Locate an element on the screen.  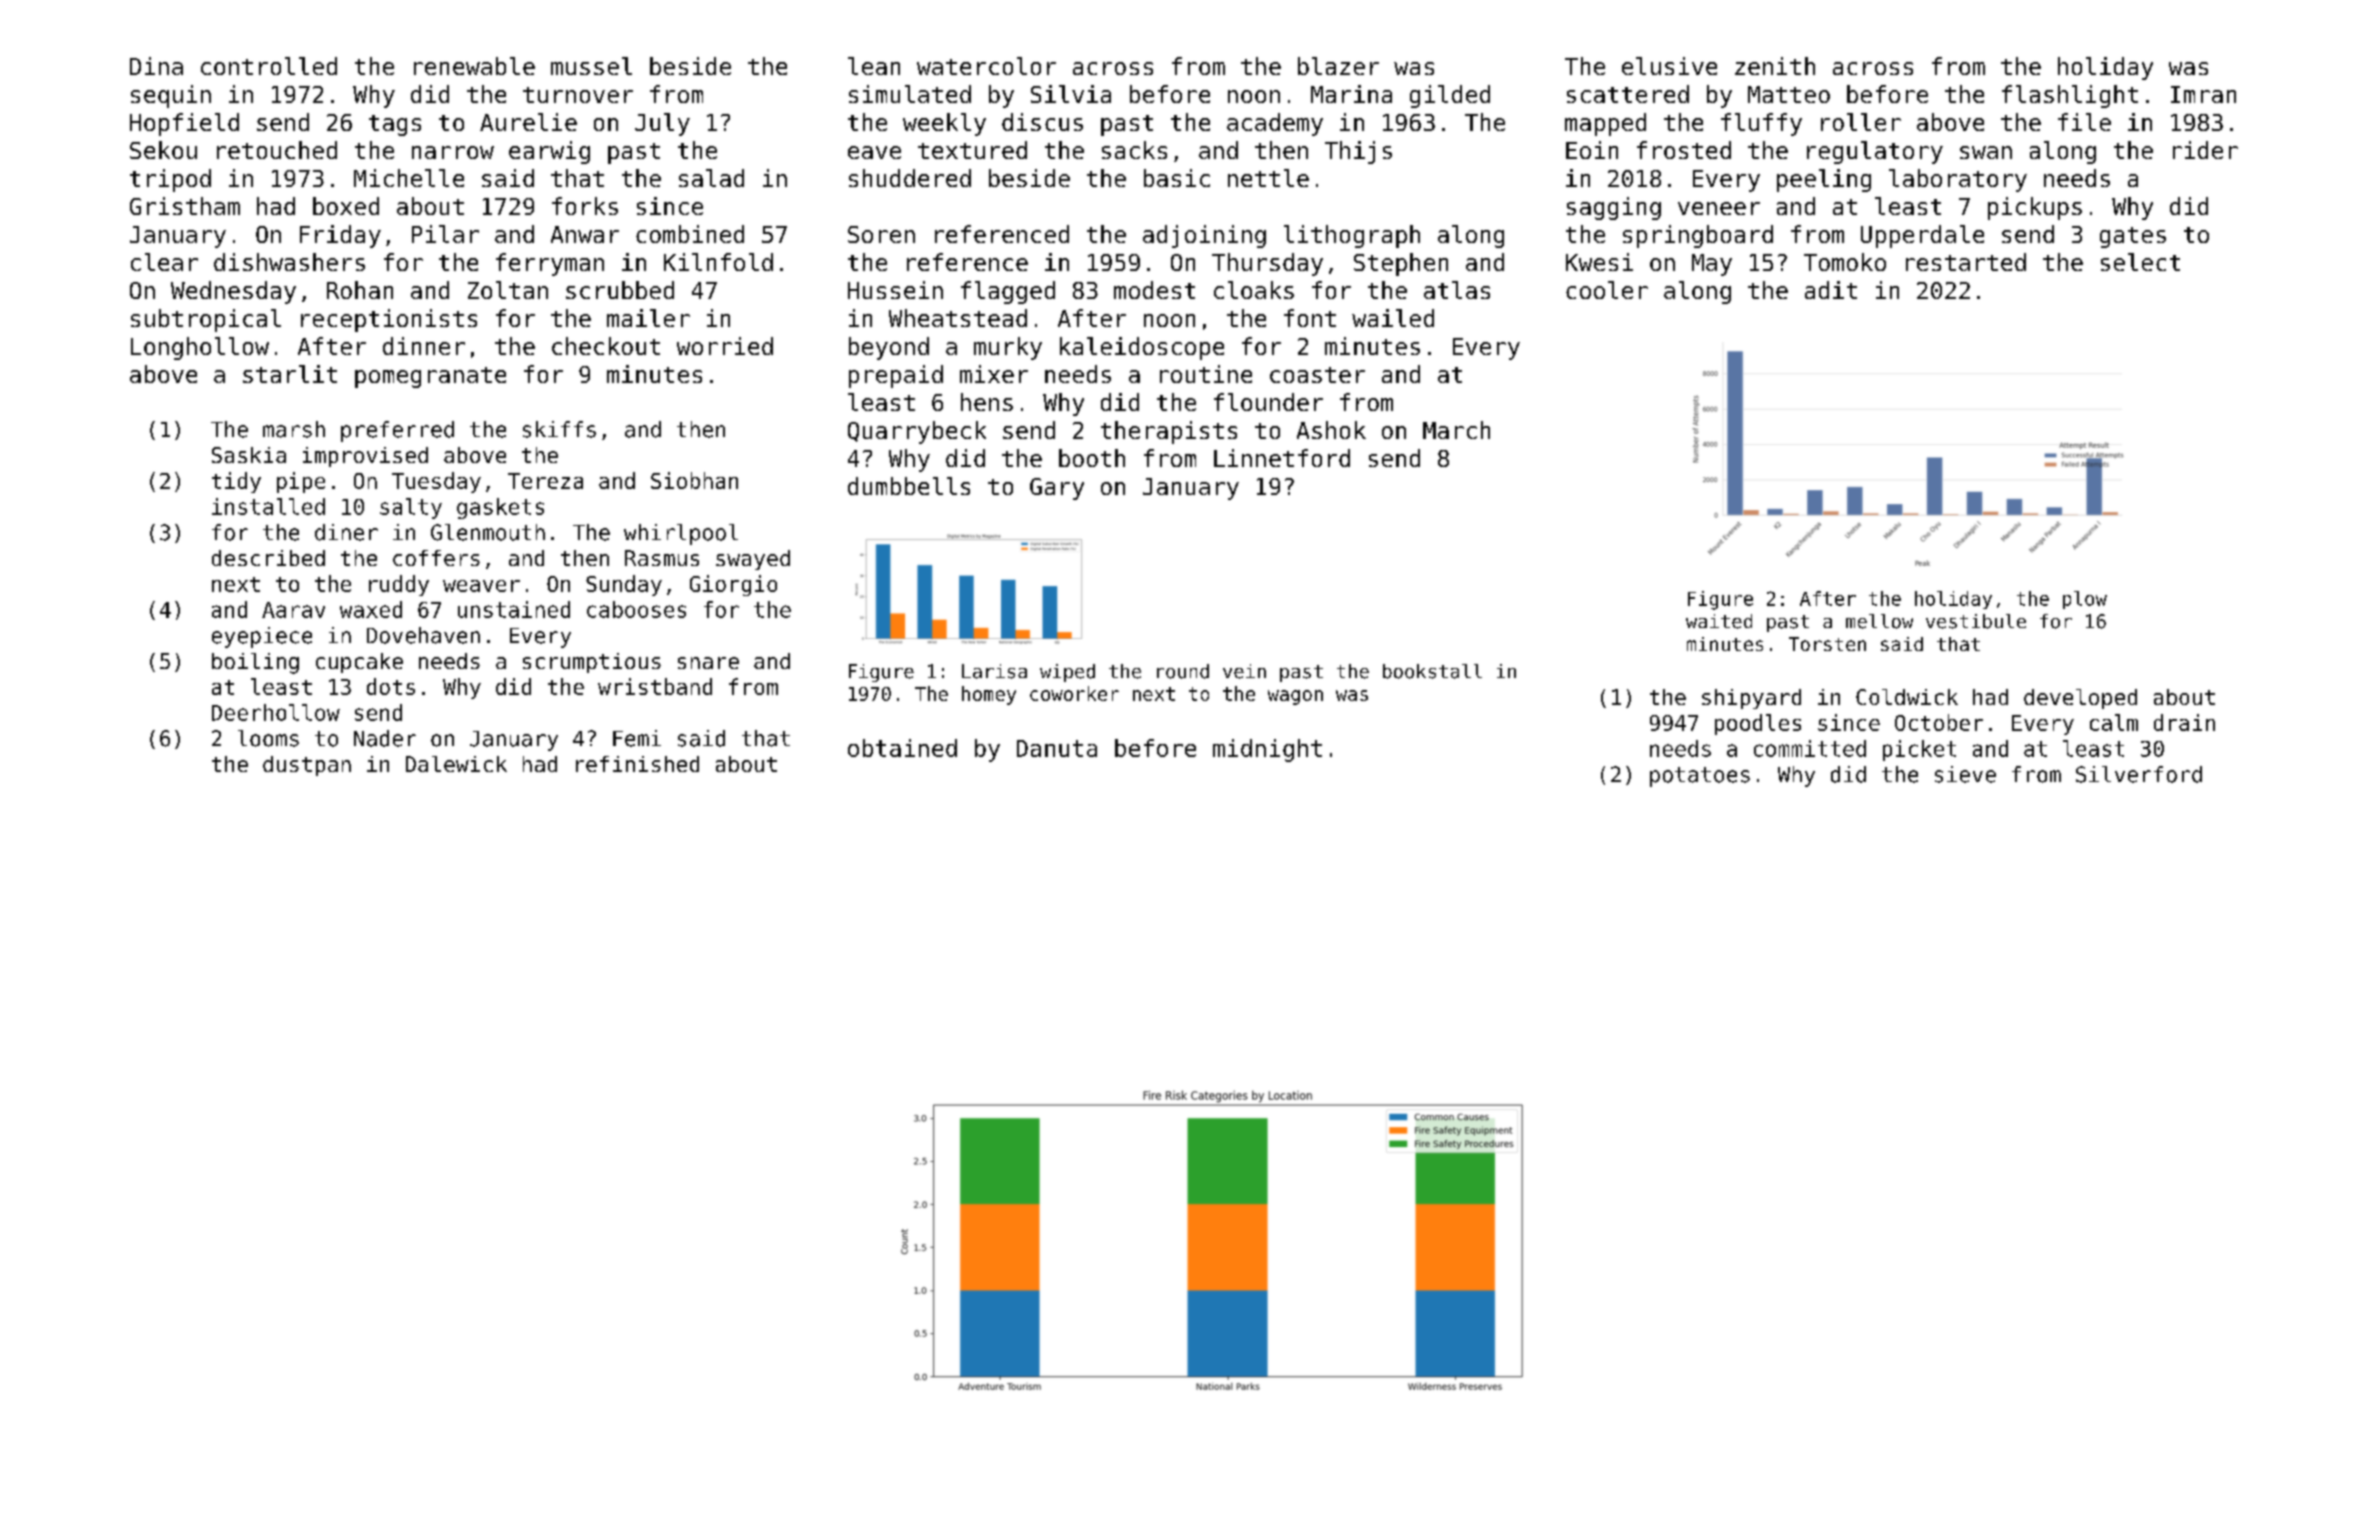
plow is located at coordinates (2085, 600).
